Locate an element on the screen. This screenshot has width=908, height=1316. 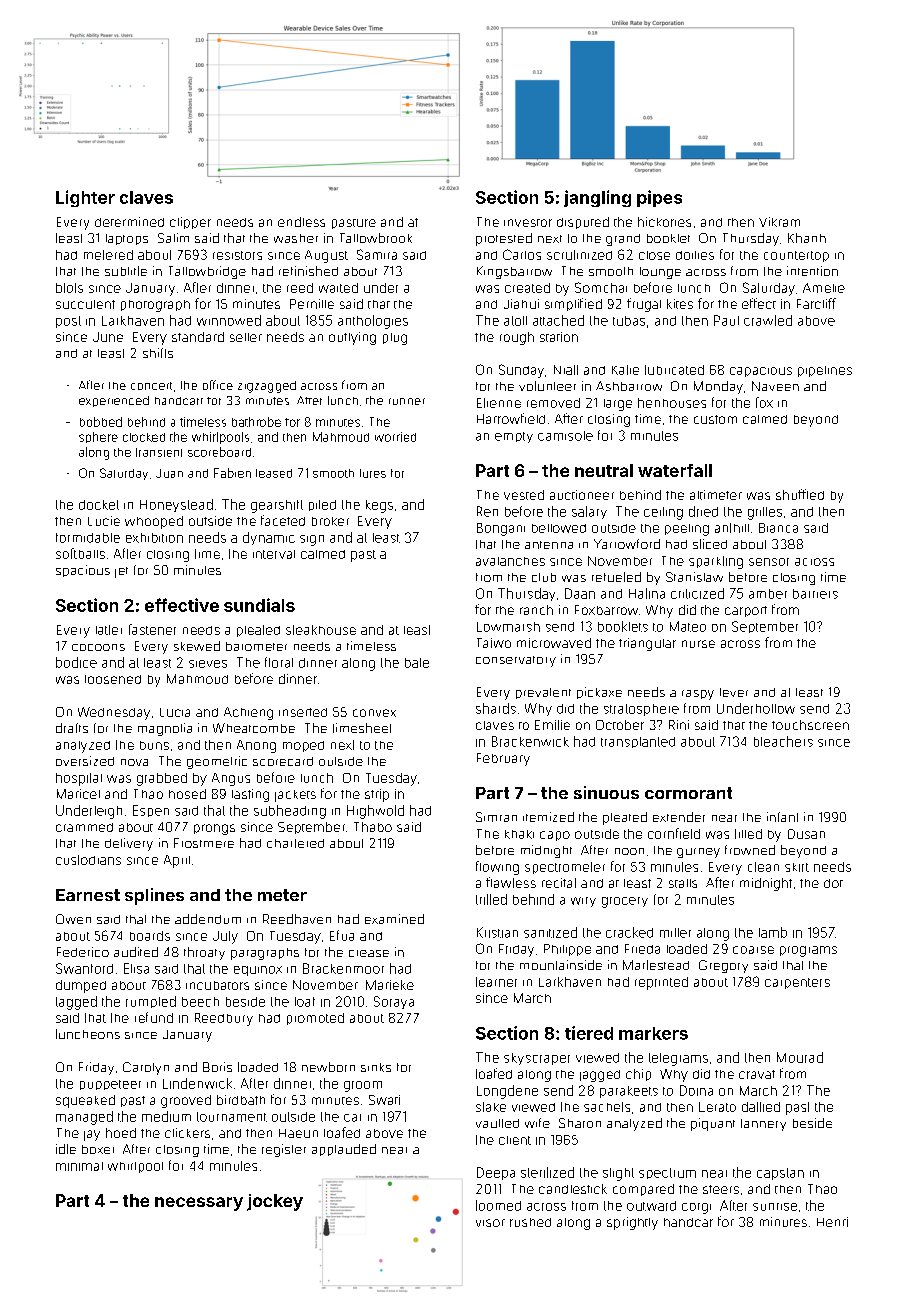
visor is located at coordinates (490, 1223).
